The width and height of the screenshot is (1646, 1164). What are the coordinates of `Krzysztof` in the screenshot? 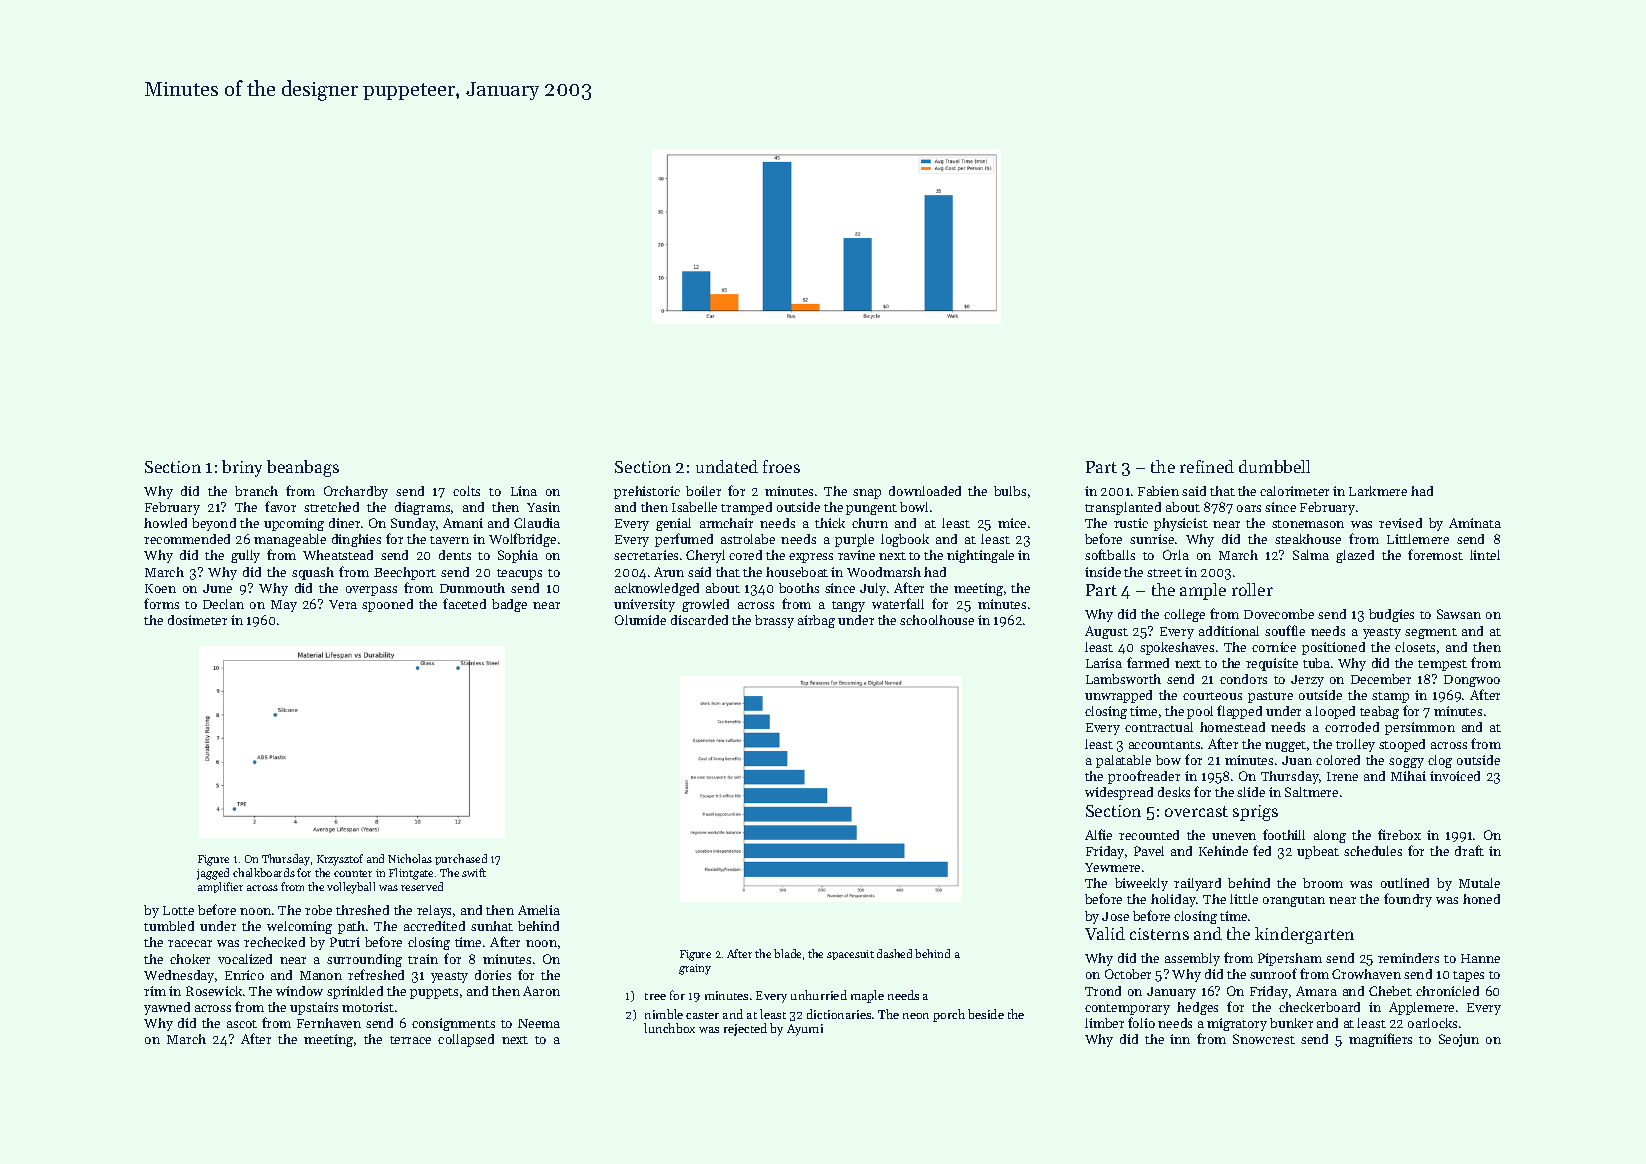 It's located at (340, 860).
